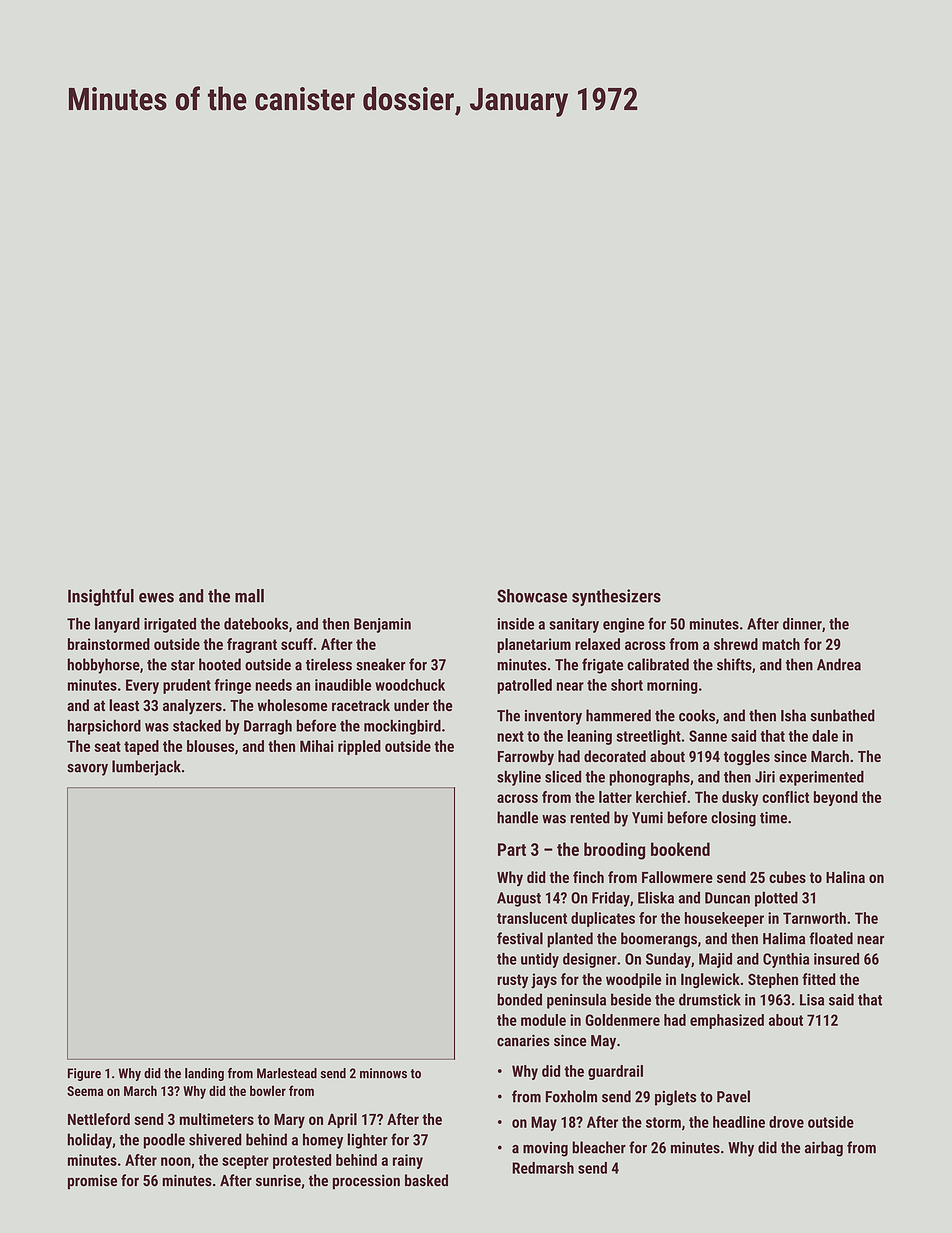  Describe the element at coordinates (532, 596) in the screenshot. I see `Showcase` at that location.
